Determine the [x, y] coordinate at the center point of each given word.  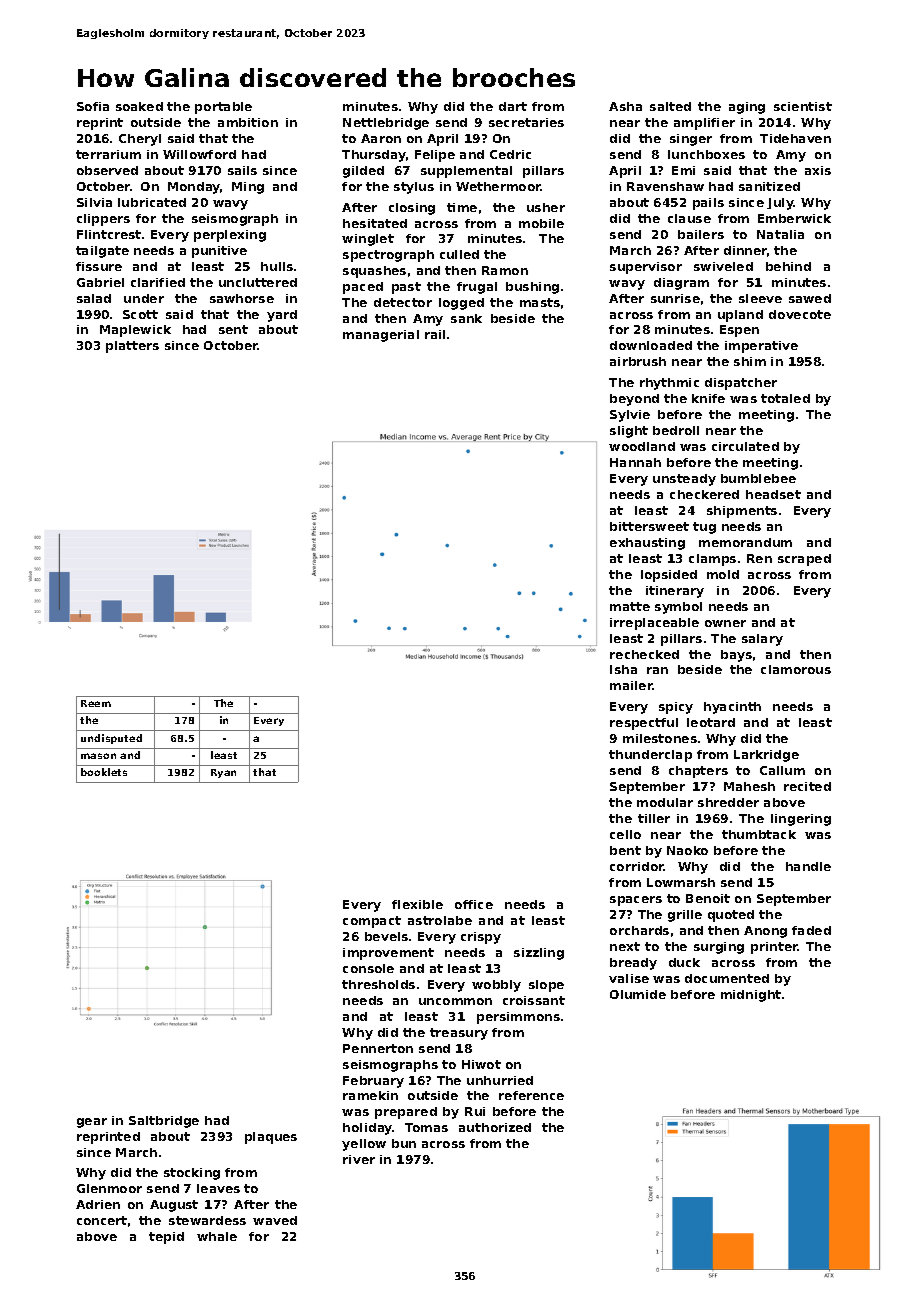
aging [747, 108]
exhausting [647, 544]
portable [223, 108]
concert [102, 1220]
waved [275, 1220]
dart [513, 106]
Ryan [223, 773]
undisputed [111, 739]
